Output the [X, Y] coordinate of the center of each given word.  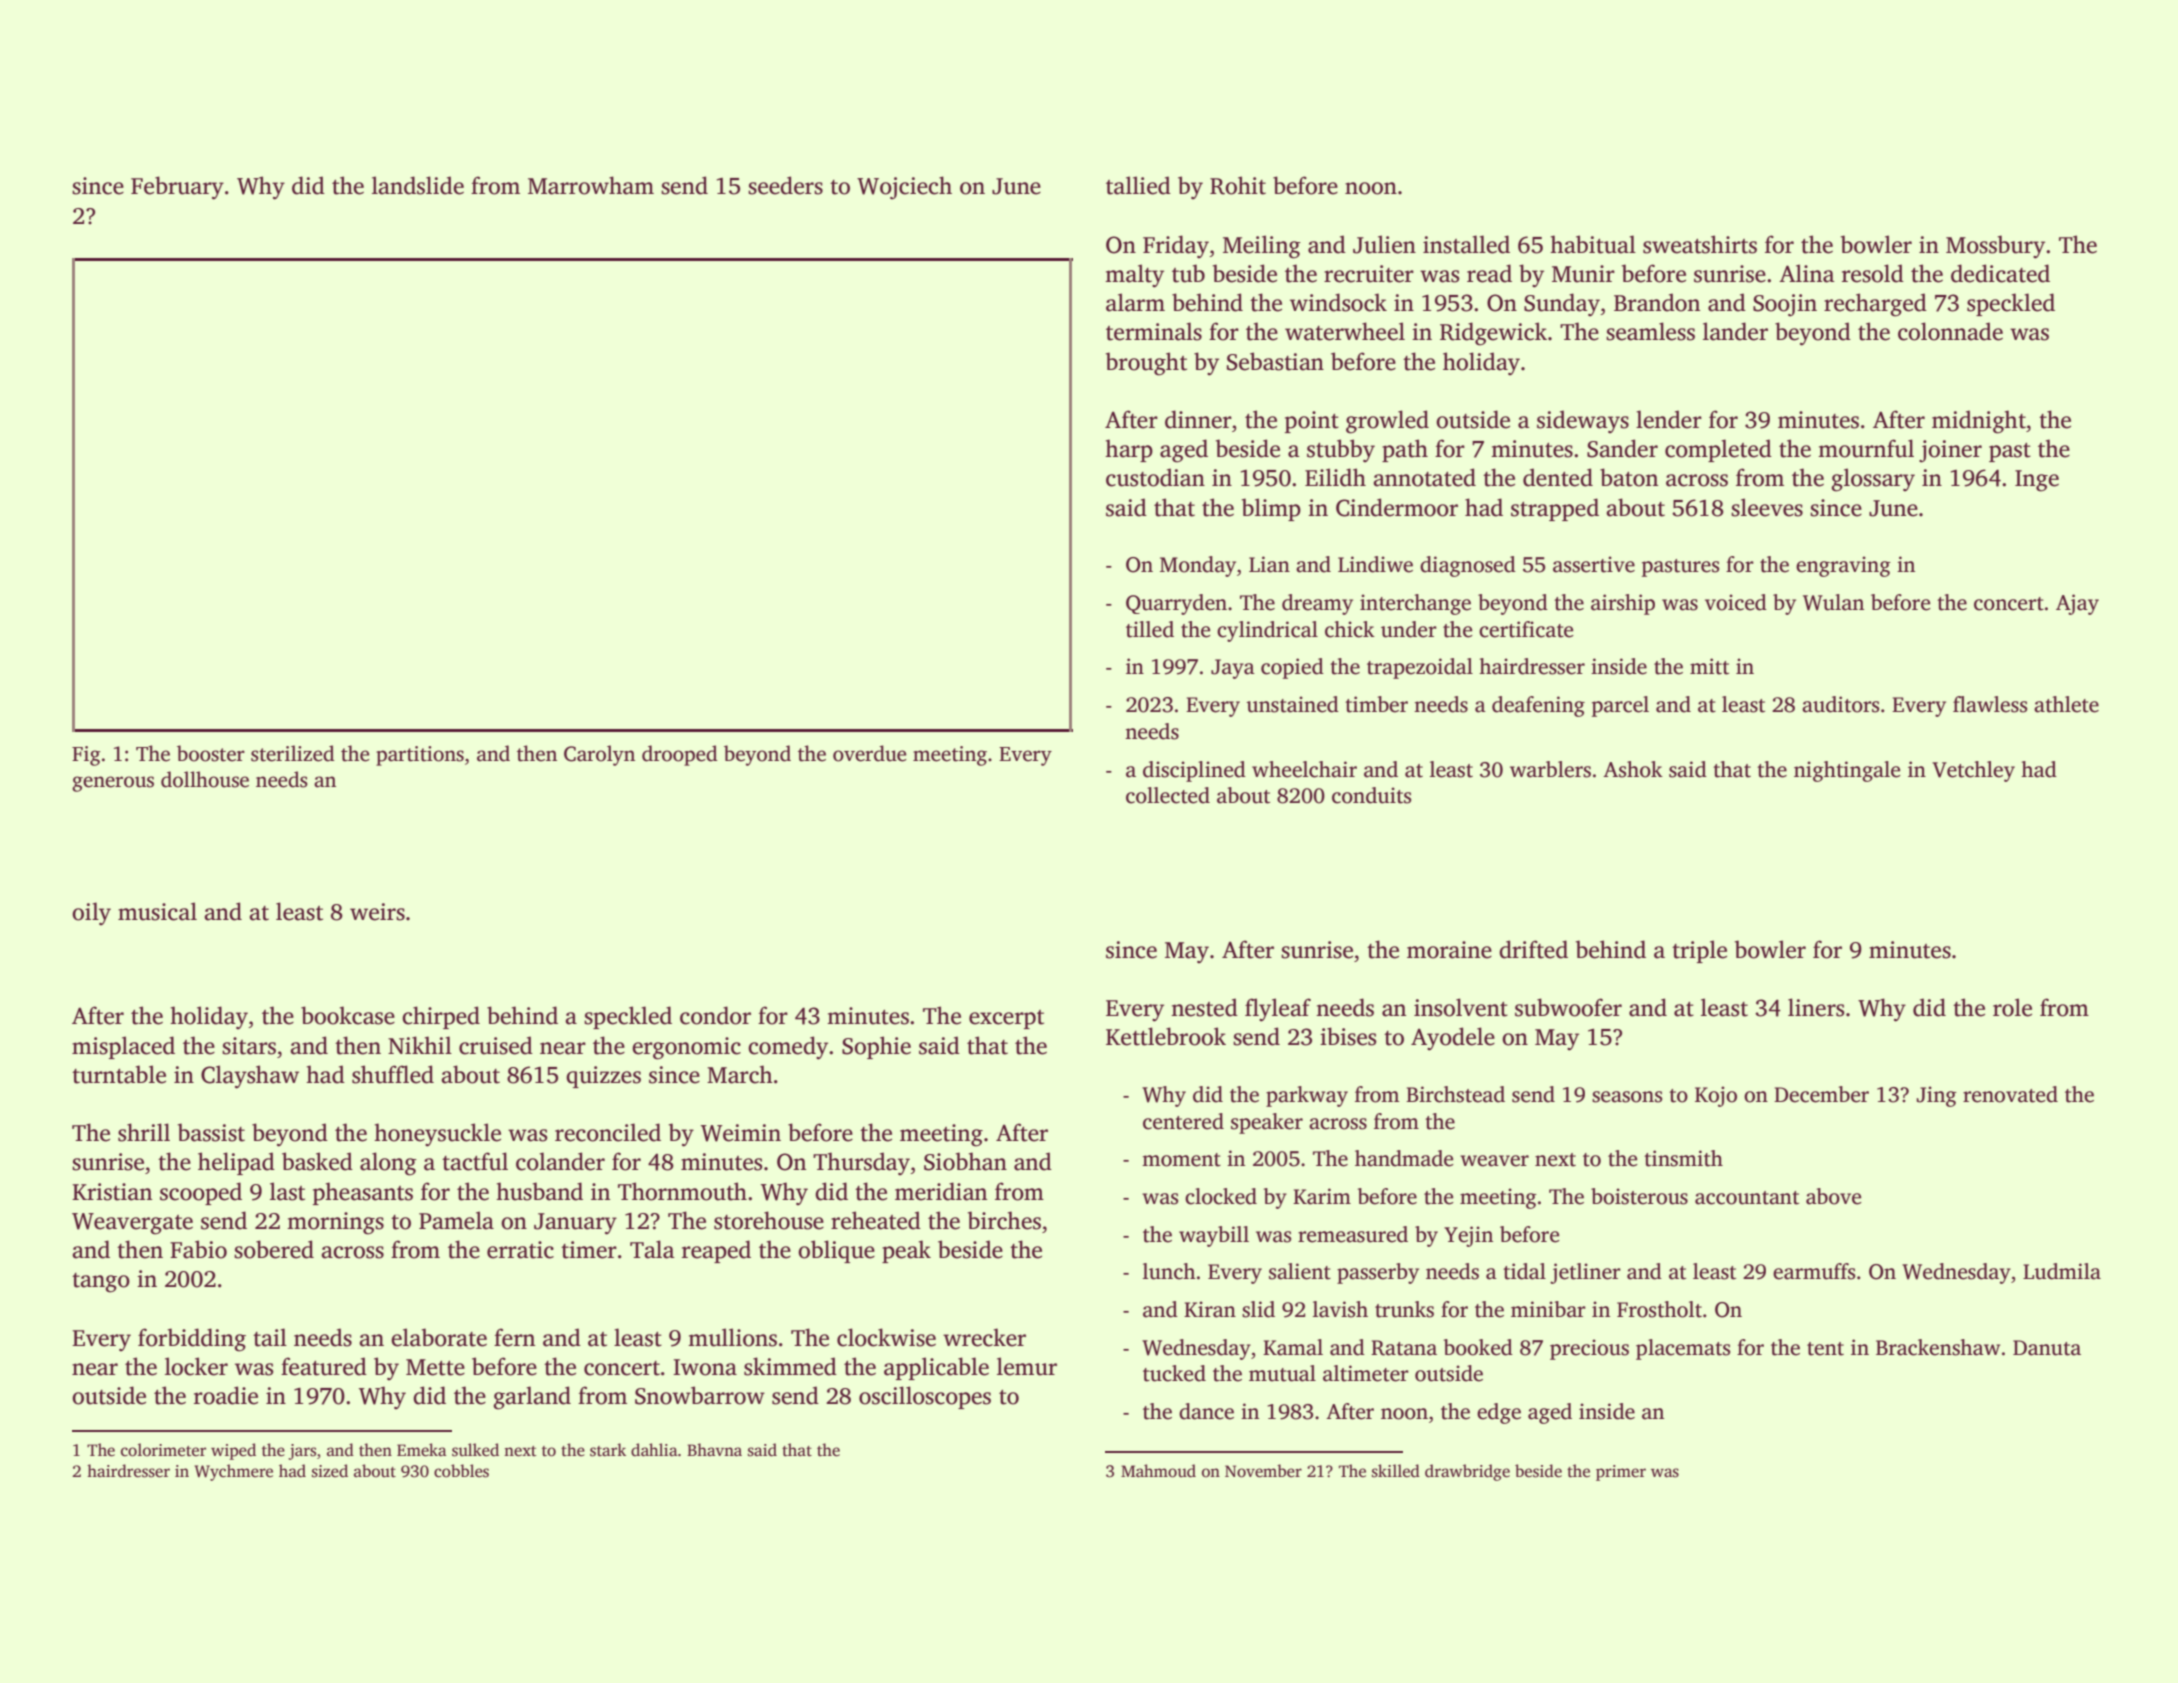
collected [1168, 795]
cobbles [461, 1471]
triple [1699, 951]
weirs [377, 912]
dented [1558, 477]
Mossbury [1995, 247]
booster [211, 753]
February [177, 188]
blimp [1271, 509]
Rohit [1238, 185]
